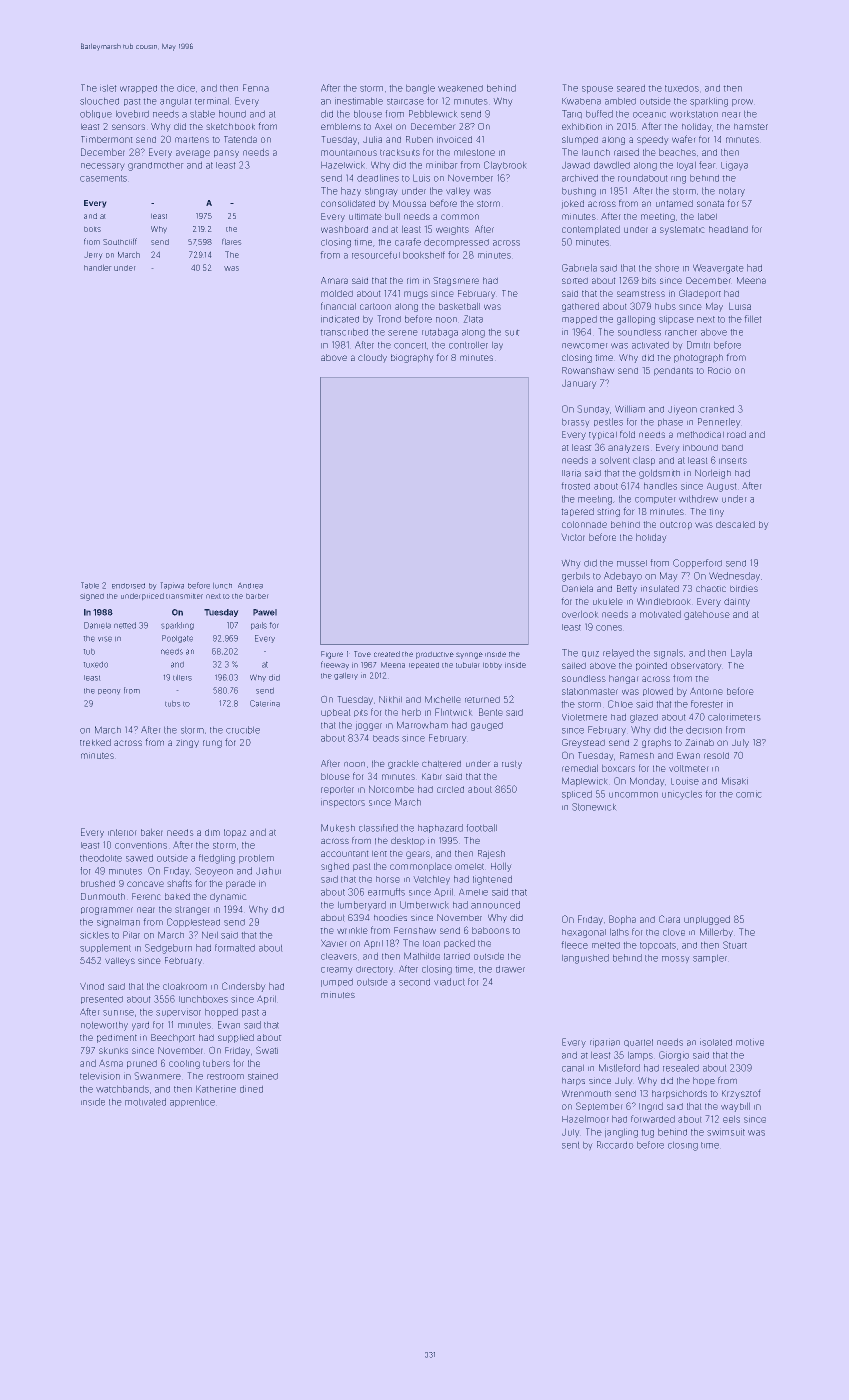 This document has width=849, height=1400. I want to click on lovebird, so click(132, 114).
